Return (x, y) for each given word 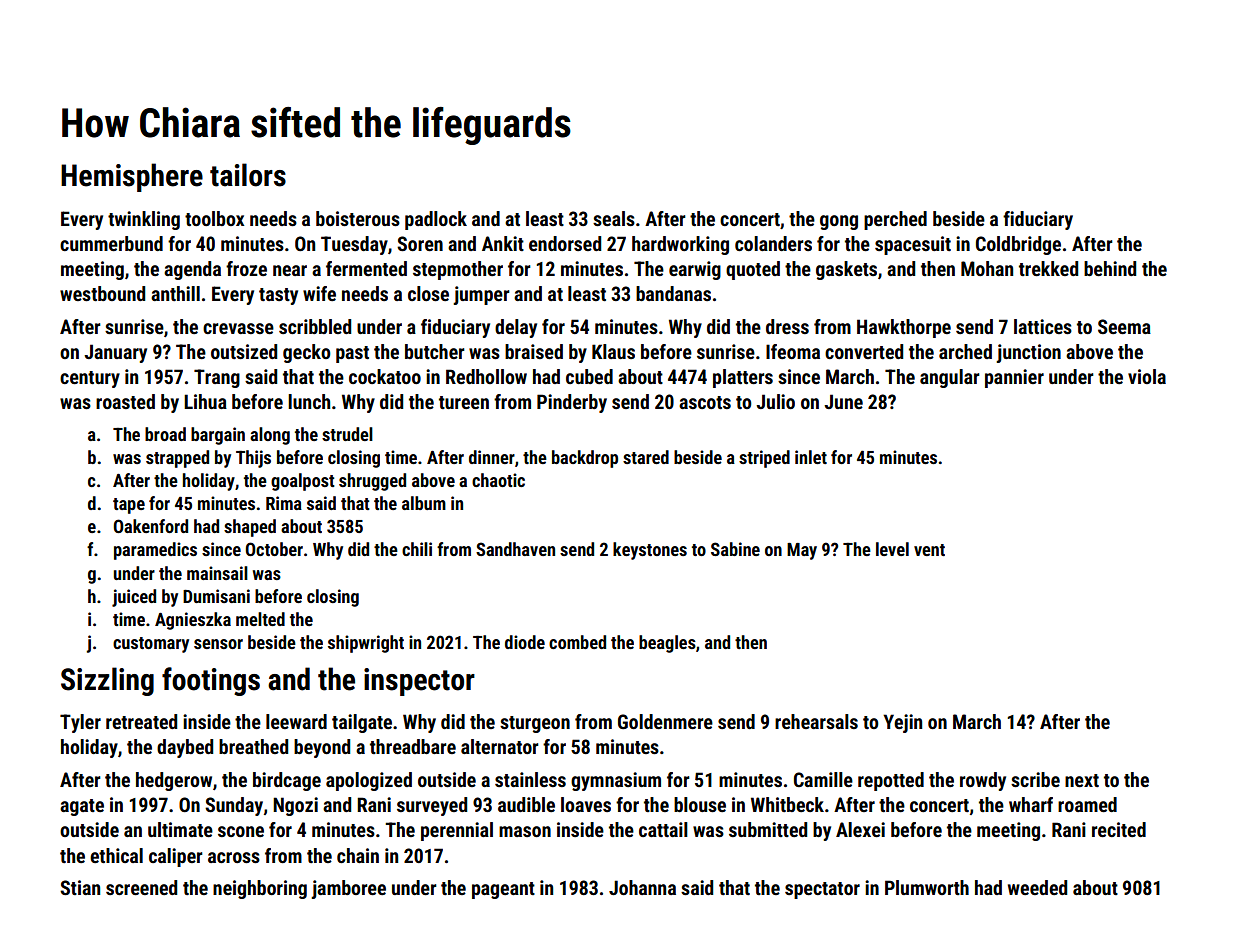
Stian (80, 887)
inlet (811, 457)
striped (764, 459)
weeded (1037, 887)
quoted (753, 270)
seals (614, 218)
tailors (248, 175)
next (1082, 780)
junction (1028, 353)
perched (895, 220)
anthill (175, 293)
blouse (700, 804)
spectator (822, 890)
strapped (177, 459)
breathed (253, 746)
